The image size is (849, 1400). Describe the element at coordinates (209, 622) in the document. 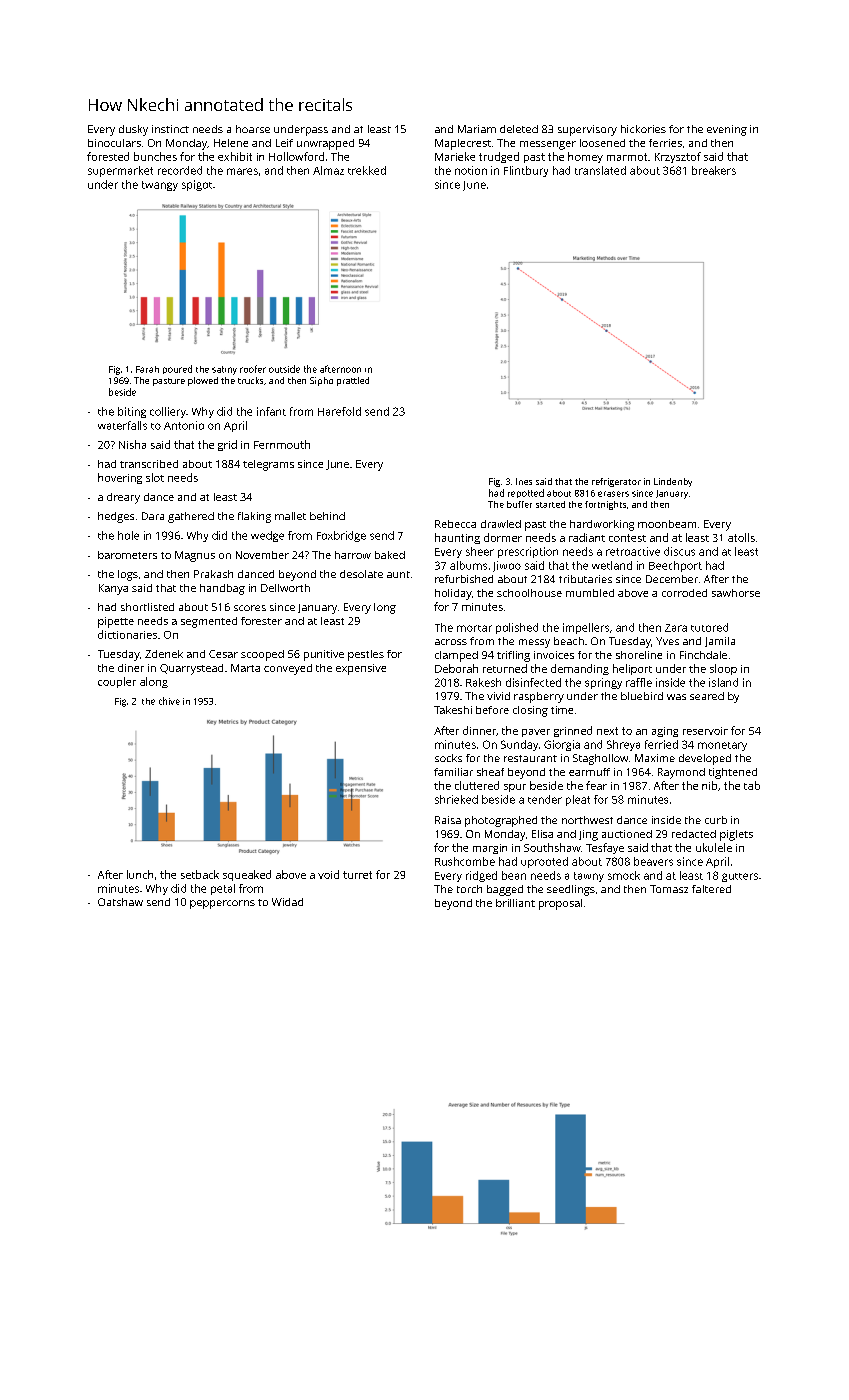

I see `segmented` at that location.
